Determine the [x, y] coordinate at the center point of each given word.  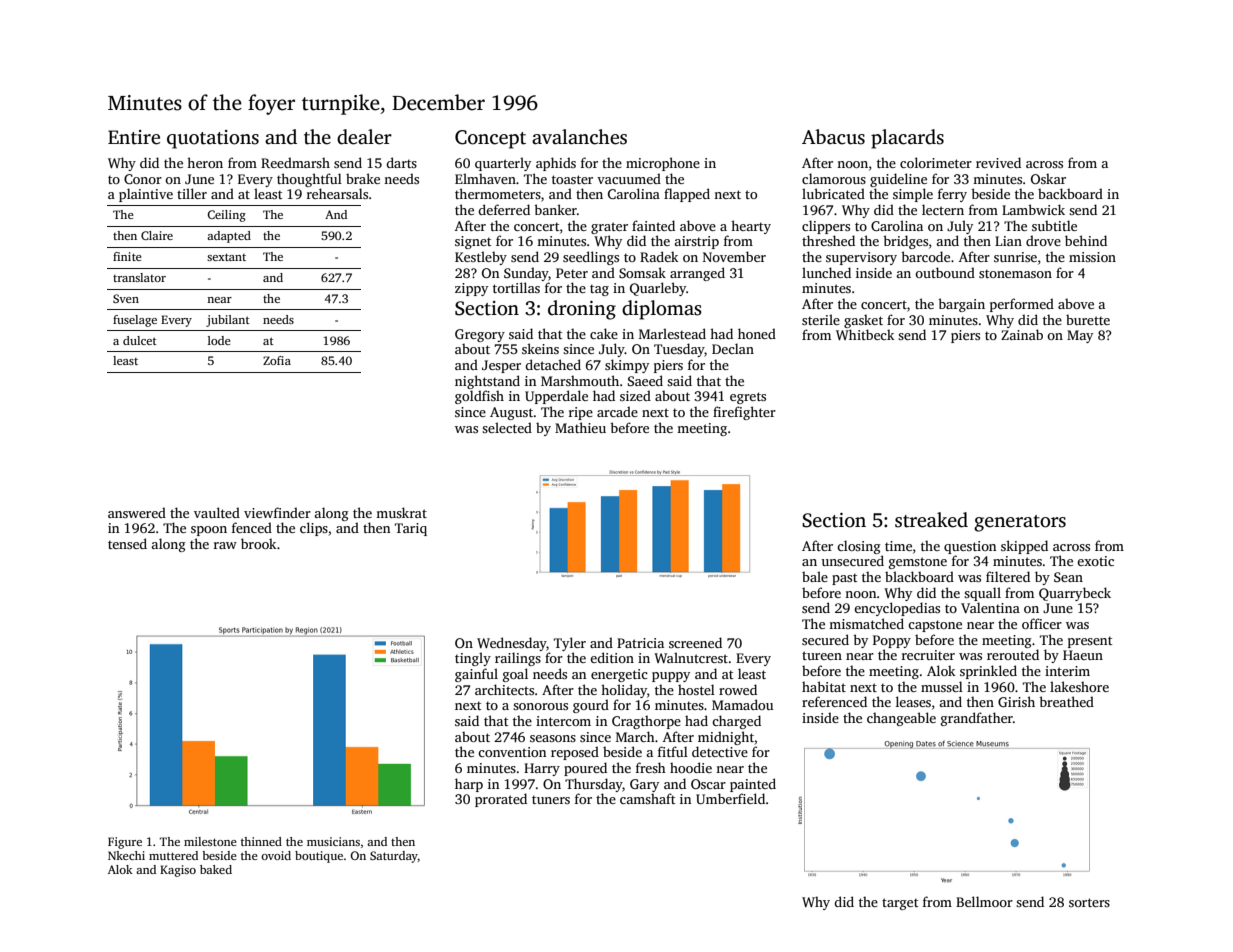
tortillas [516, 287]
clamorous [834, 178]
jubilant [228, 321]
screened [695, 642]
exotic [1095, 561]
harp [469, 785]
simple [913, 195]
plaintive [146, 195]
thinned [261, 841]
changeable [901, 719]
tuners [551, 799]
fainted [653, 225]
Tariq [411, 529]
